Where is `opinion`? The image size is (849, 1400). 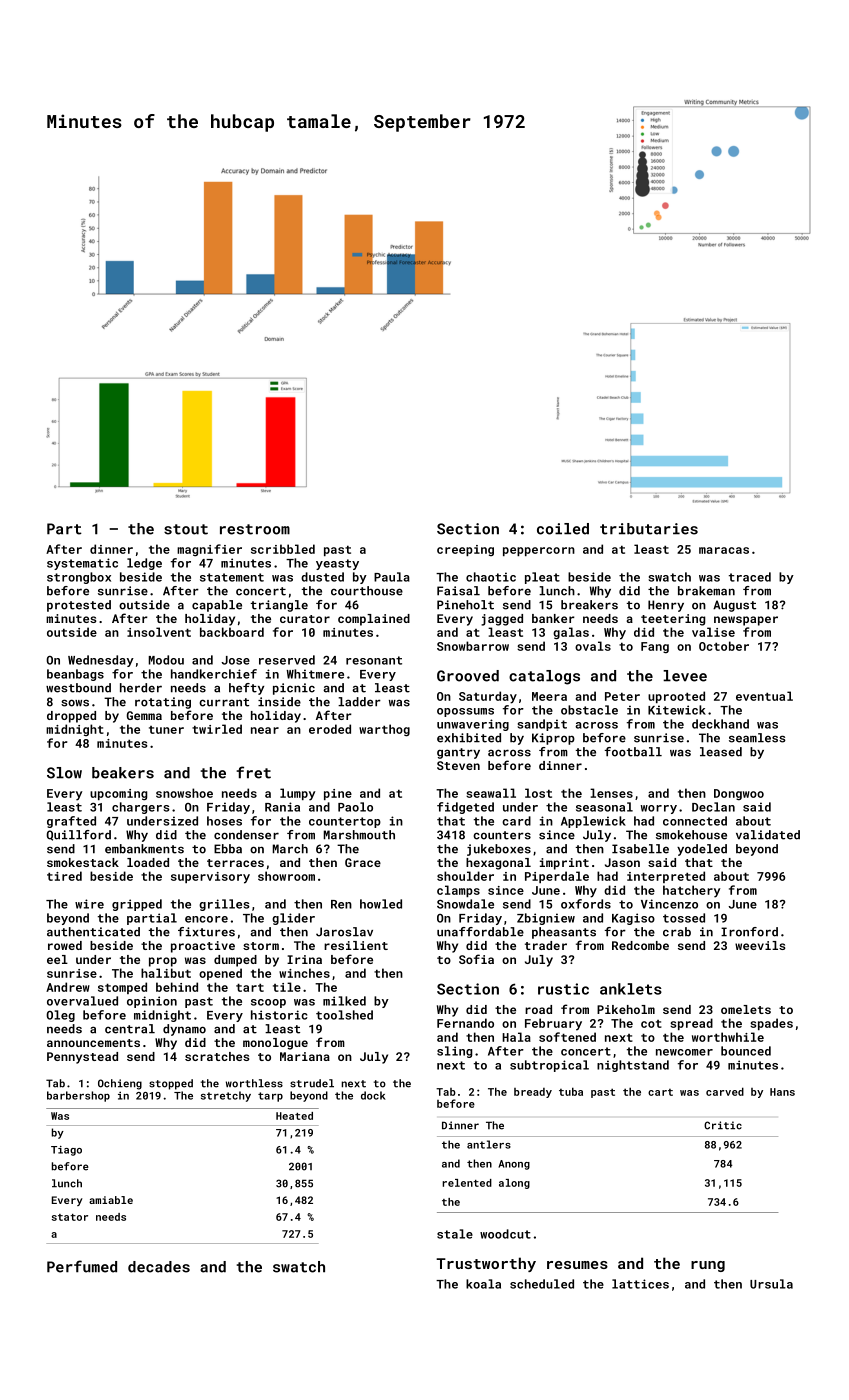 opinion is located at coordinates (152, 1002).
